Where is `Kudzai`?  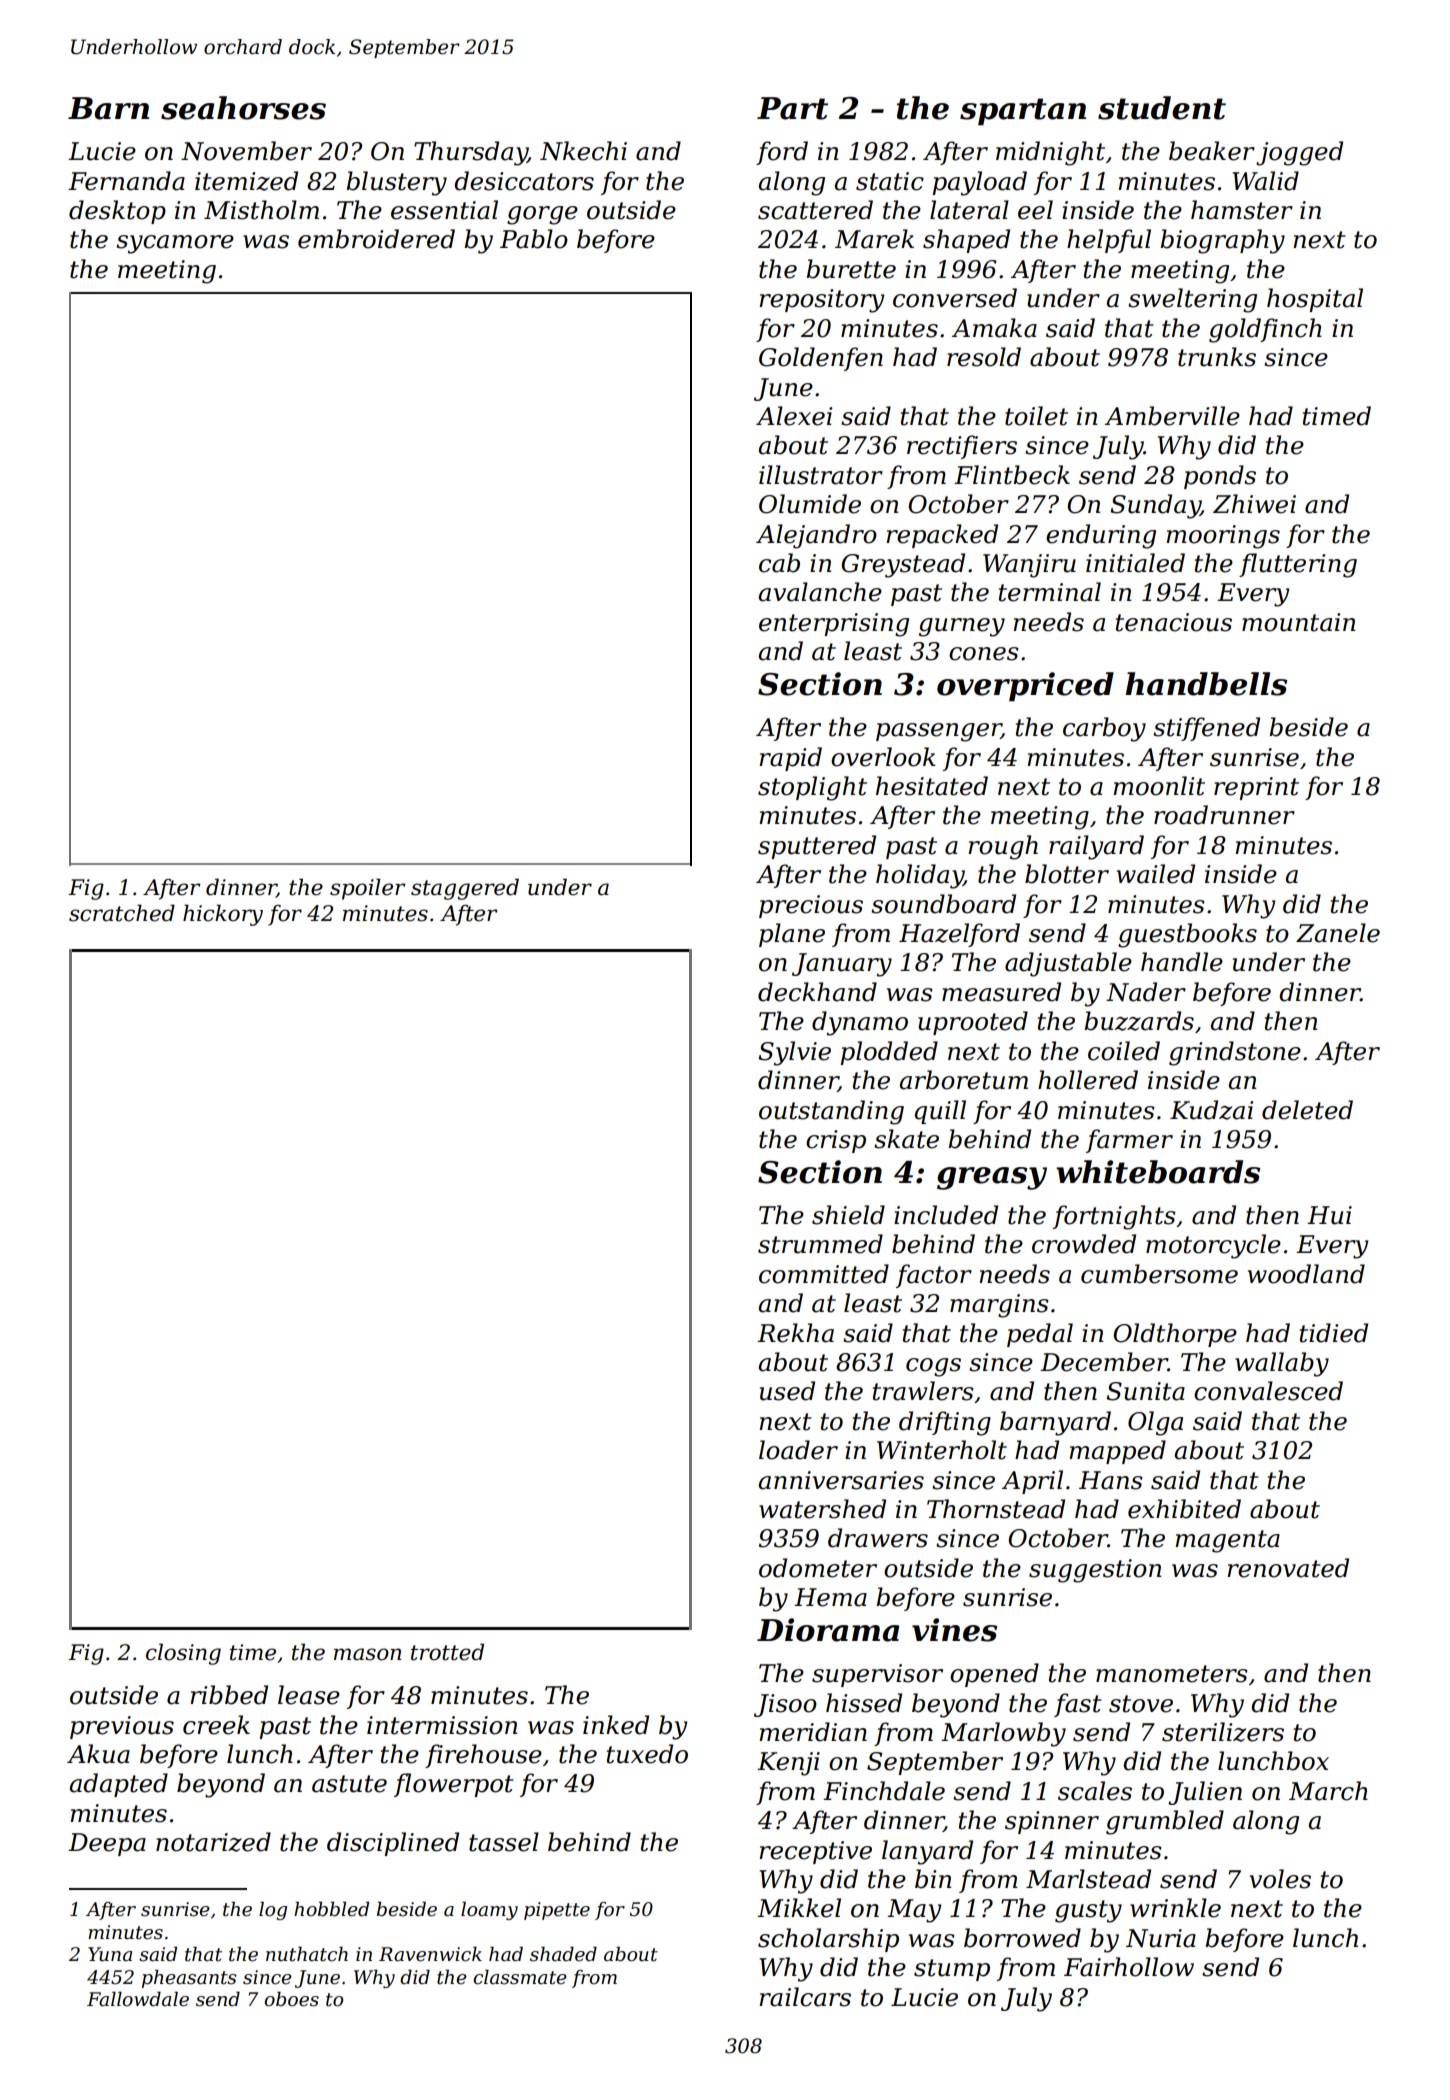
Kudzai is located at coordinates (1211, 1110).
